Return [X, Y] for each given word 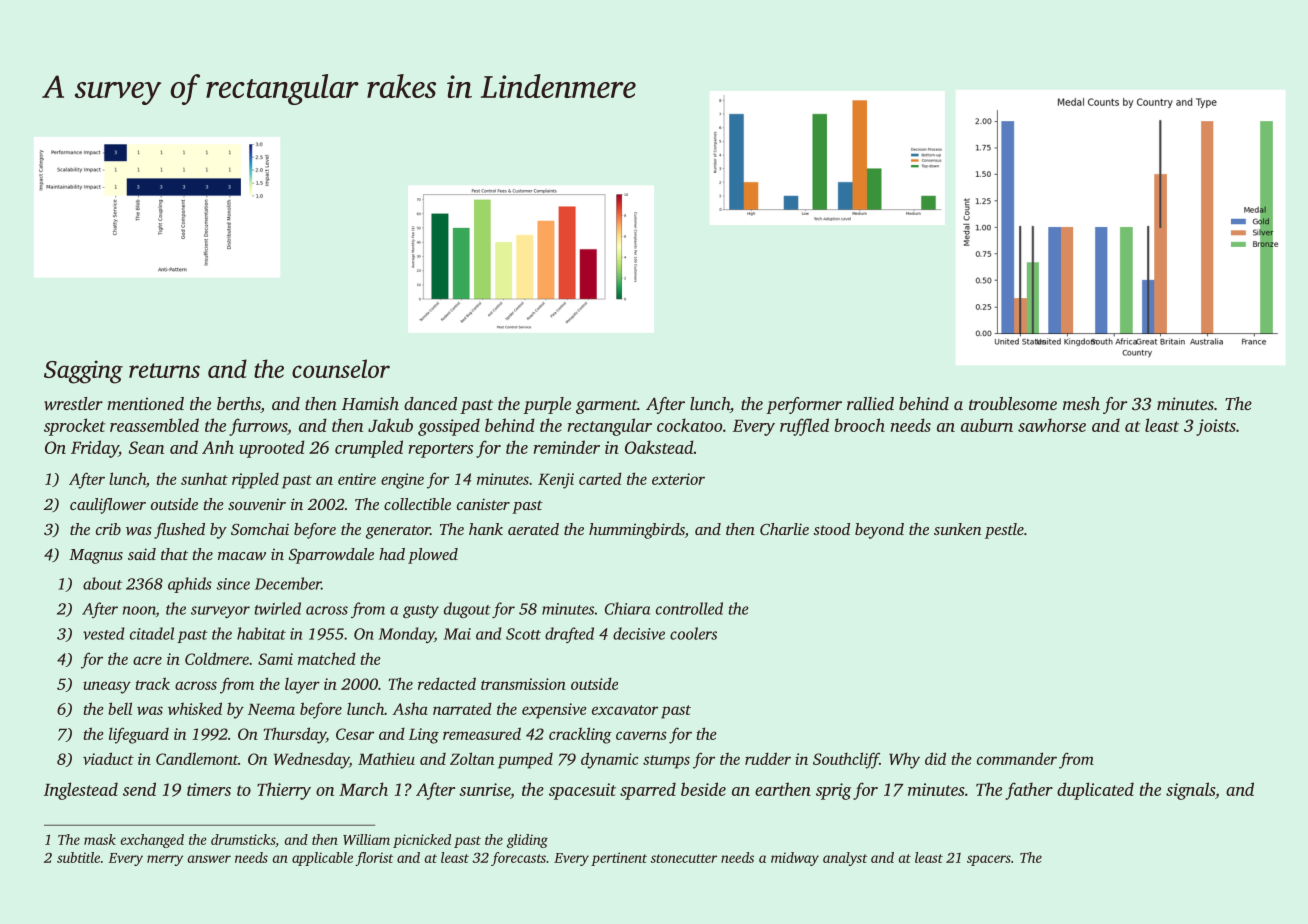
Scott [523, 634]
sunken [957, 529]
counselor [341, 368]
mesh [1081, 403]
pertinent [619, 859]
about [102, 583]
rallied [870, 403]
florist [374, 859]
